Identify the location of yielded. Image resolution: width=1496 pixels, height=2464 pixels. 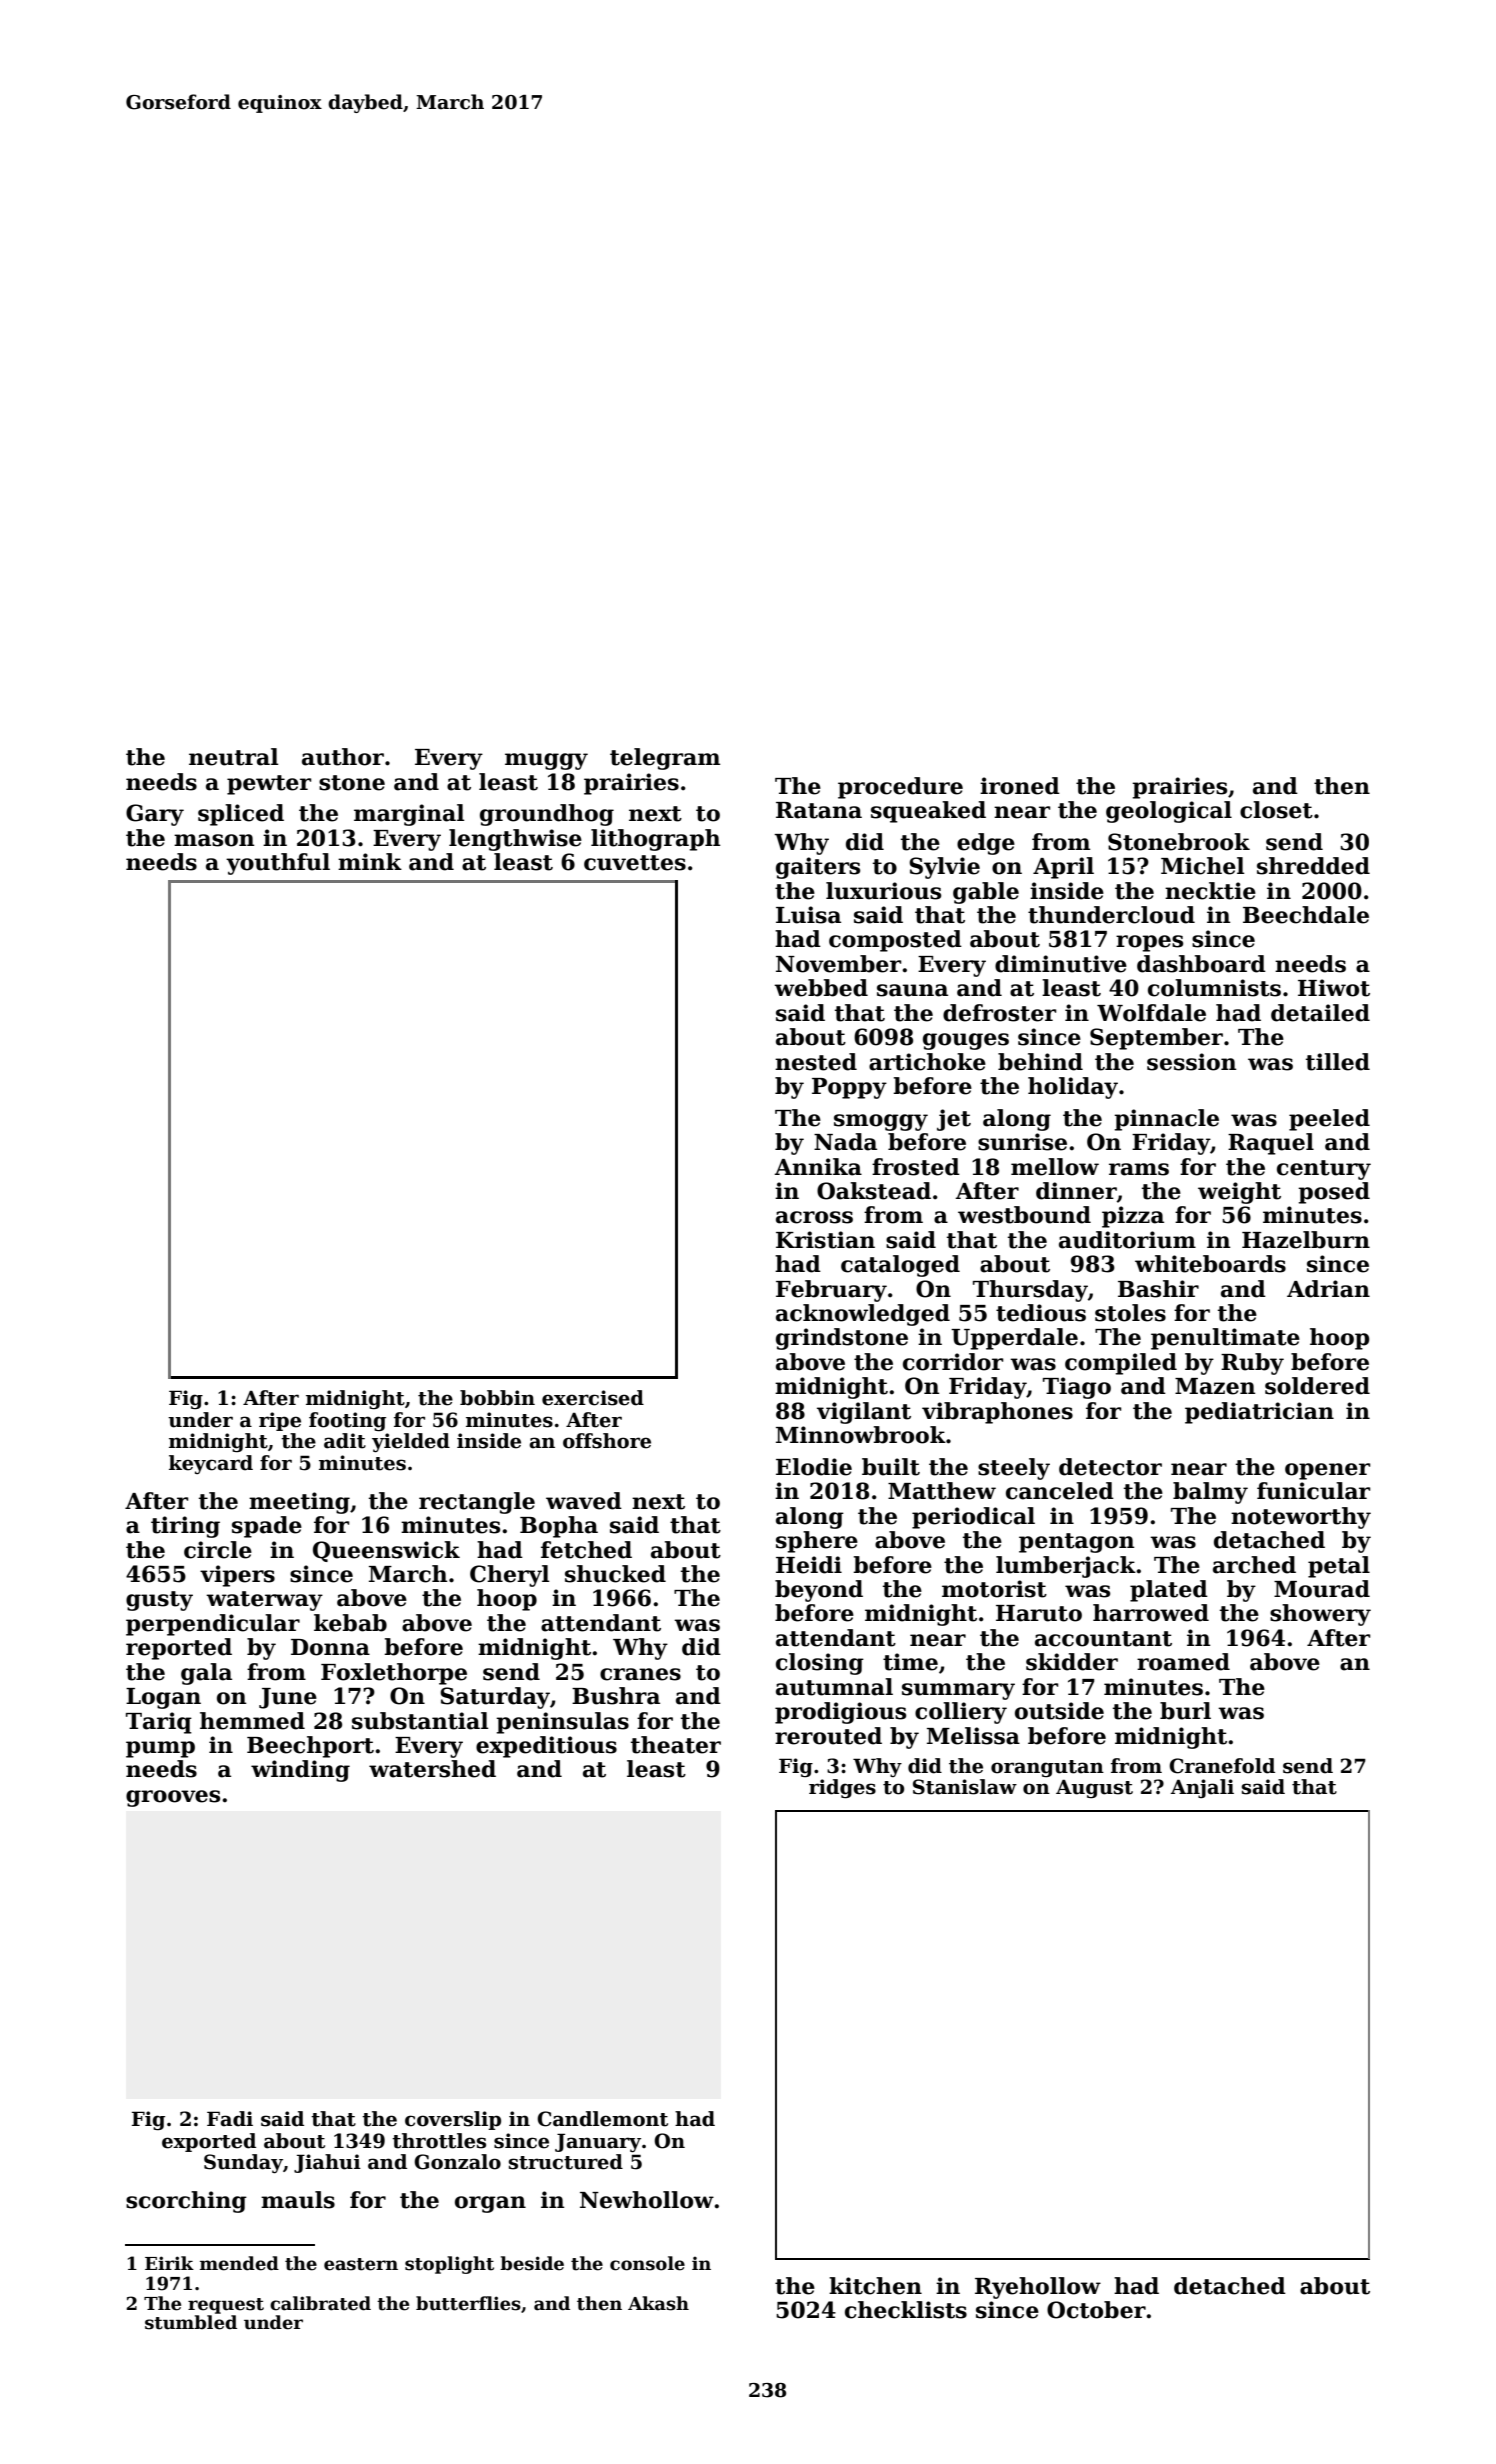
(411, 1442).
